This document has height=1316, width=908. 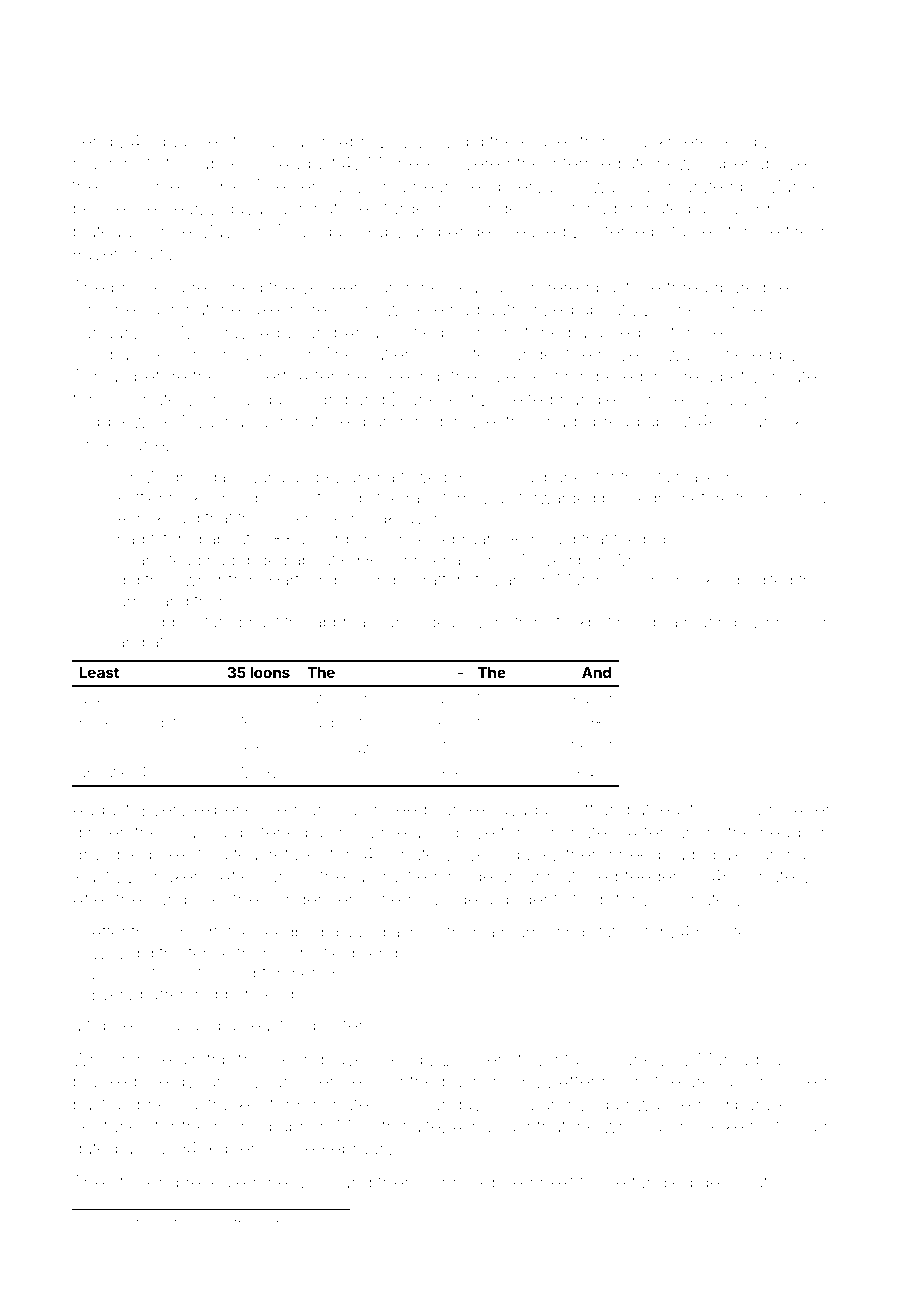 I want to click on Olof, so click(x=187, y=972).
